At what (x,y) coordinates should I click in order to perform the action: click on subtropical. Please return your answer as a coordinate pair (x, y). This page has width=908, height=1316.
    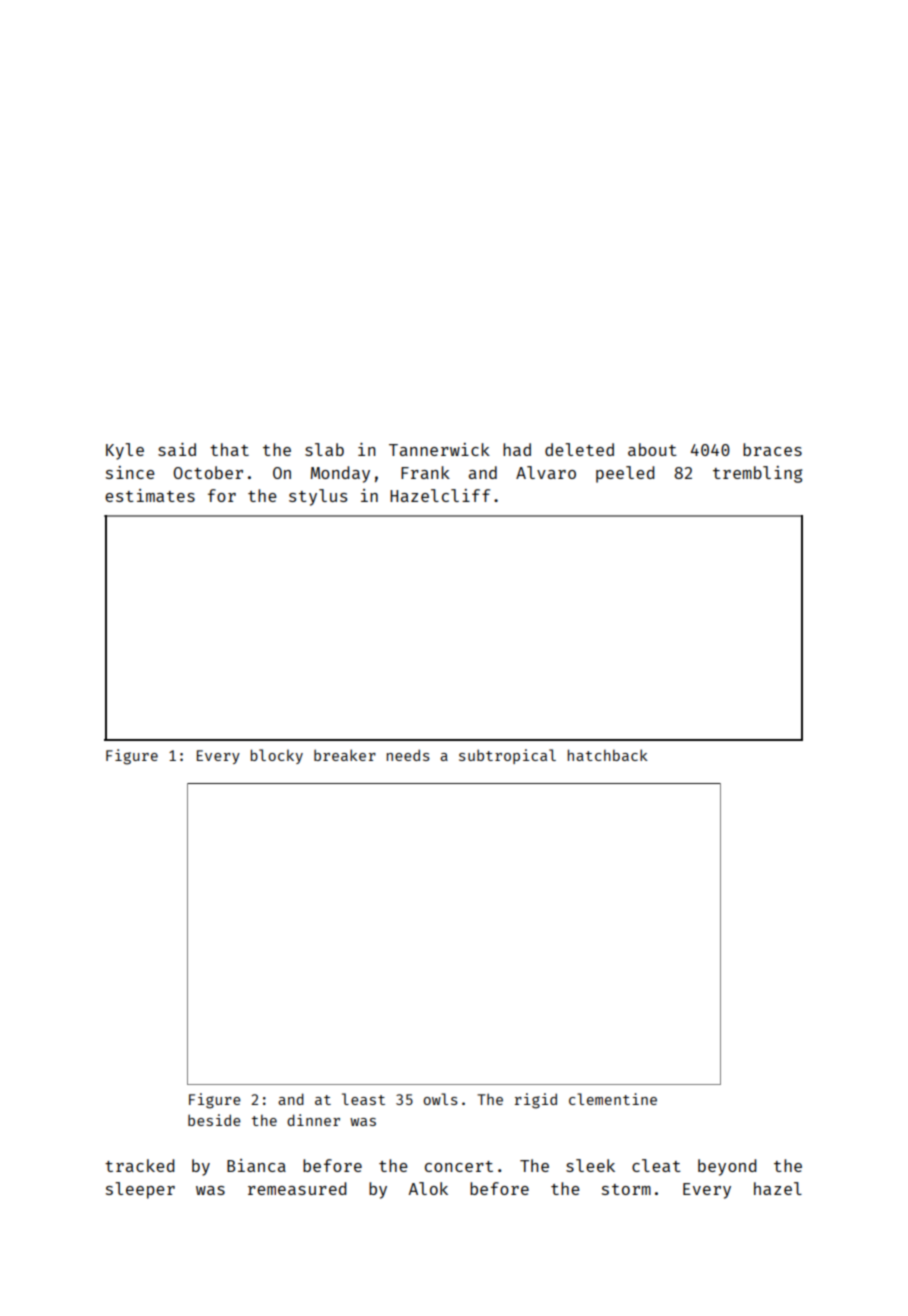
    Looking at the image, I should click on (507, 756).
